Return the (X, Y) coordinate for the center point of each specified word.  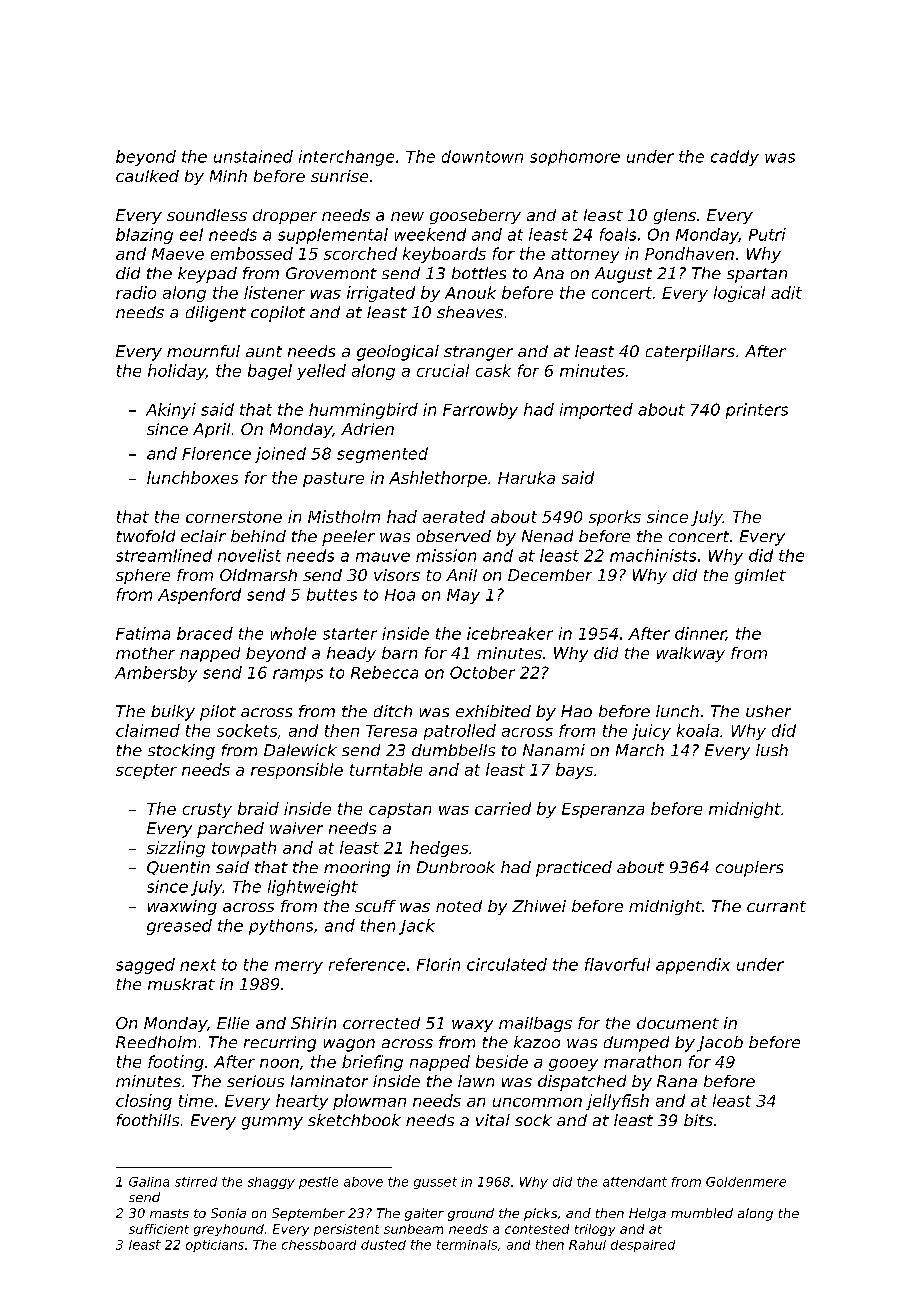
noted (459, 906)
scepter (146, 771)
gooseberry (475, 216)
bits (698, 1120)
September (308, 1214)
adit (786, 292)
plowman (369, 1102)
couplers (749, 869)
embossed (252, 253)
